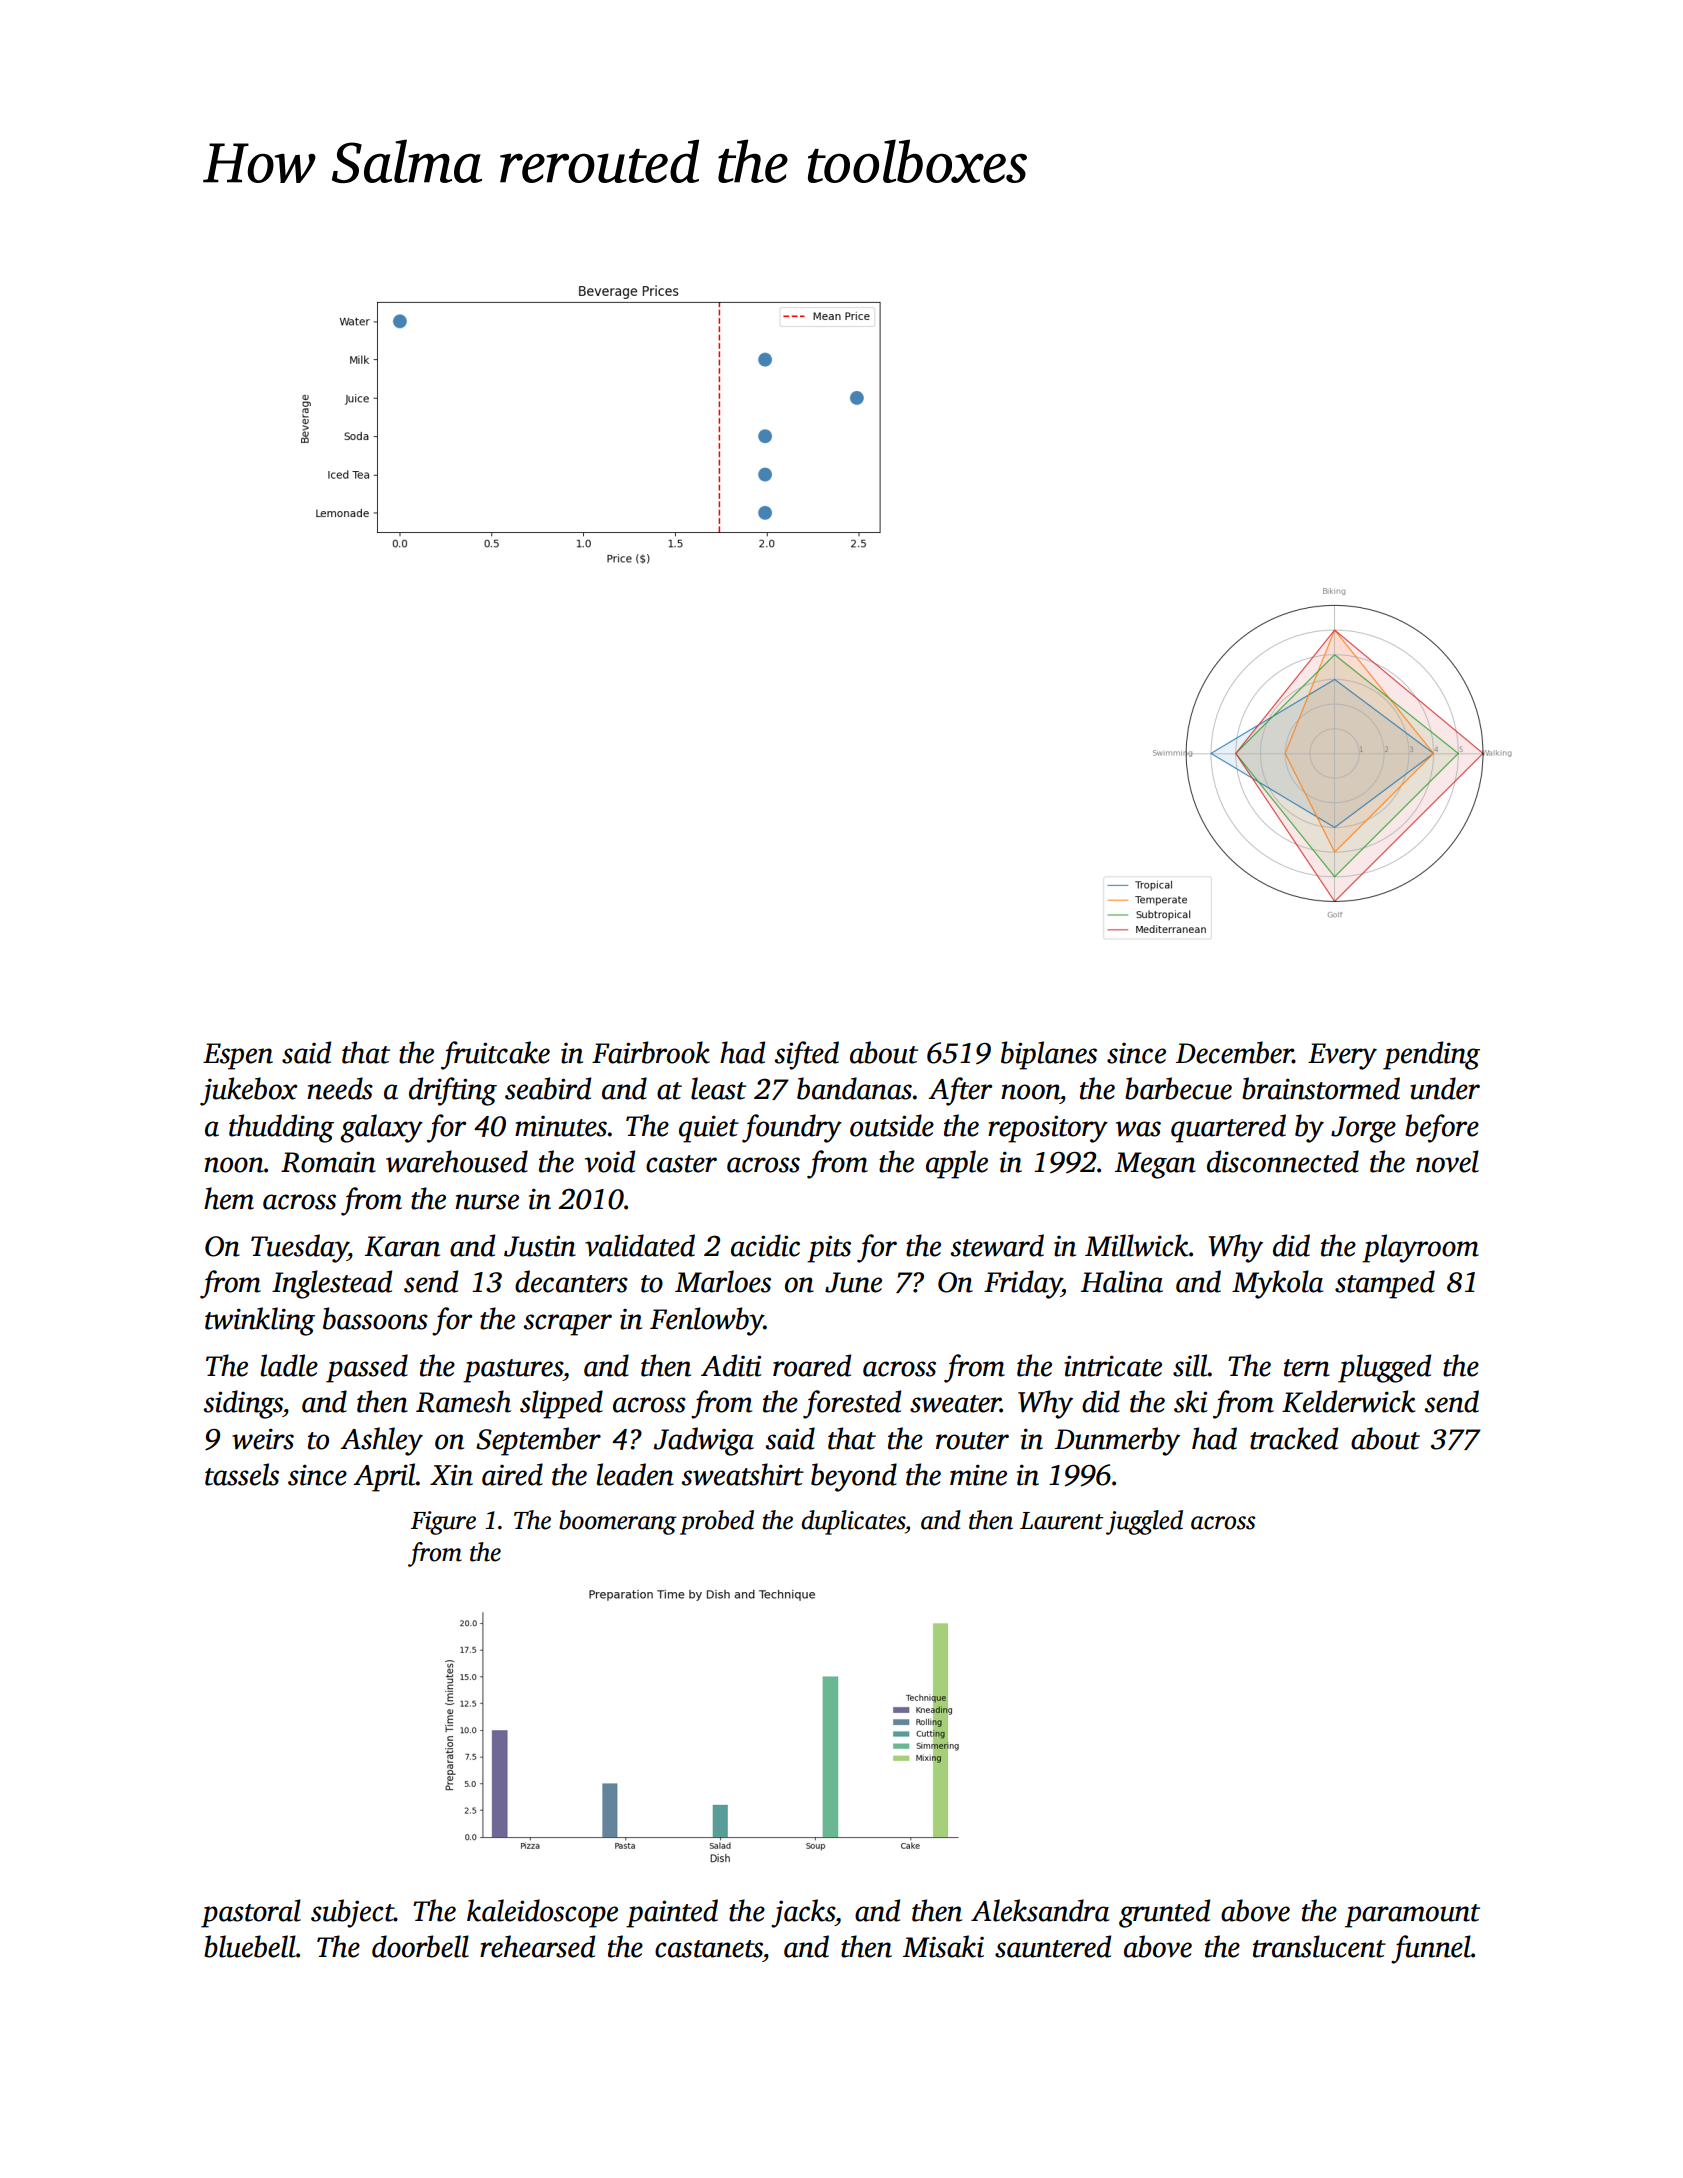  Describe the element at coordinates (803, 1913) in the screenshot. I see `jacks` at that location.
